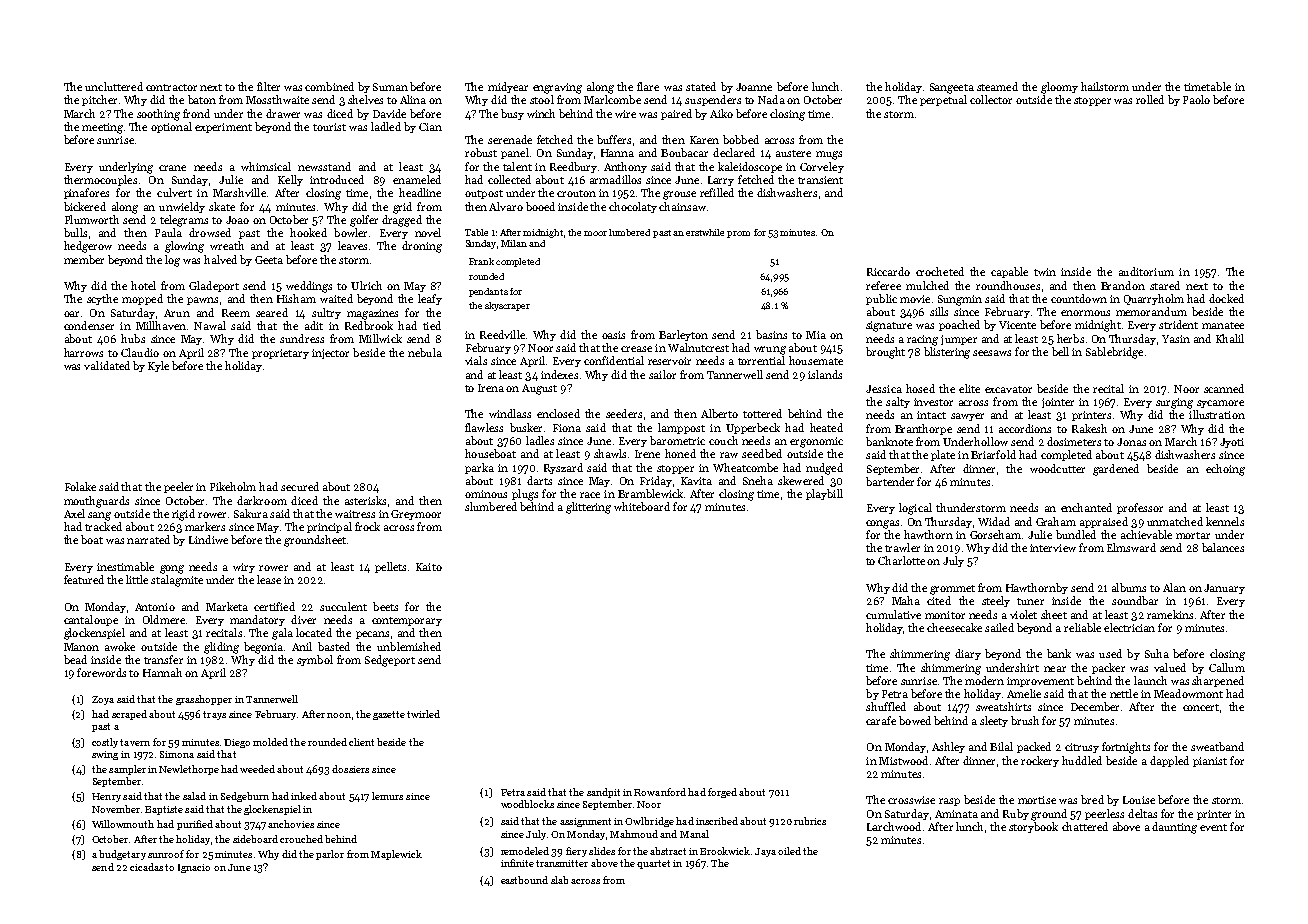 This page has width=1308, height=924. Describe the element at coordinates (1082, 627) in the page. I see `reliable` at that location.
